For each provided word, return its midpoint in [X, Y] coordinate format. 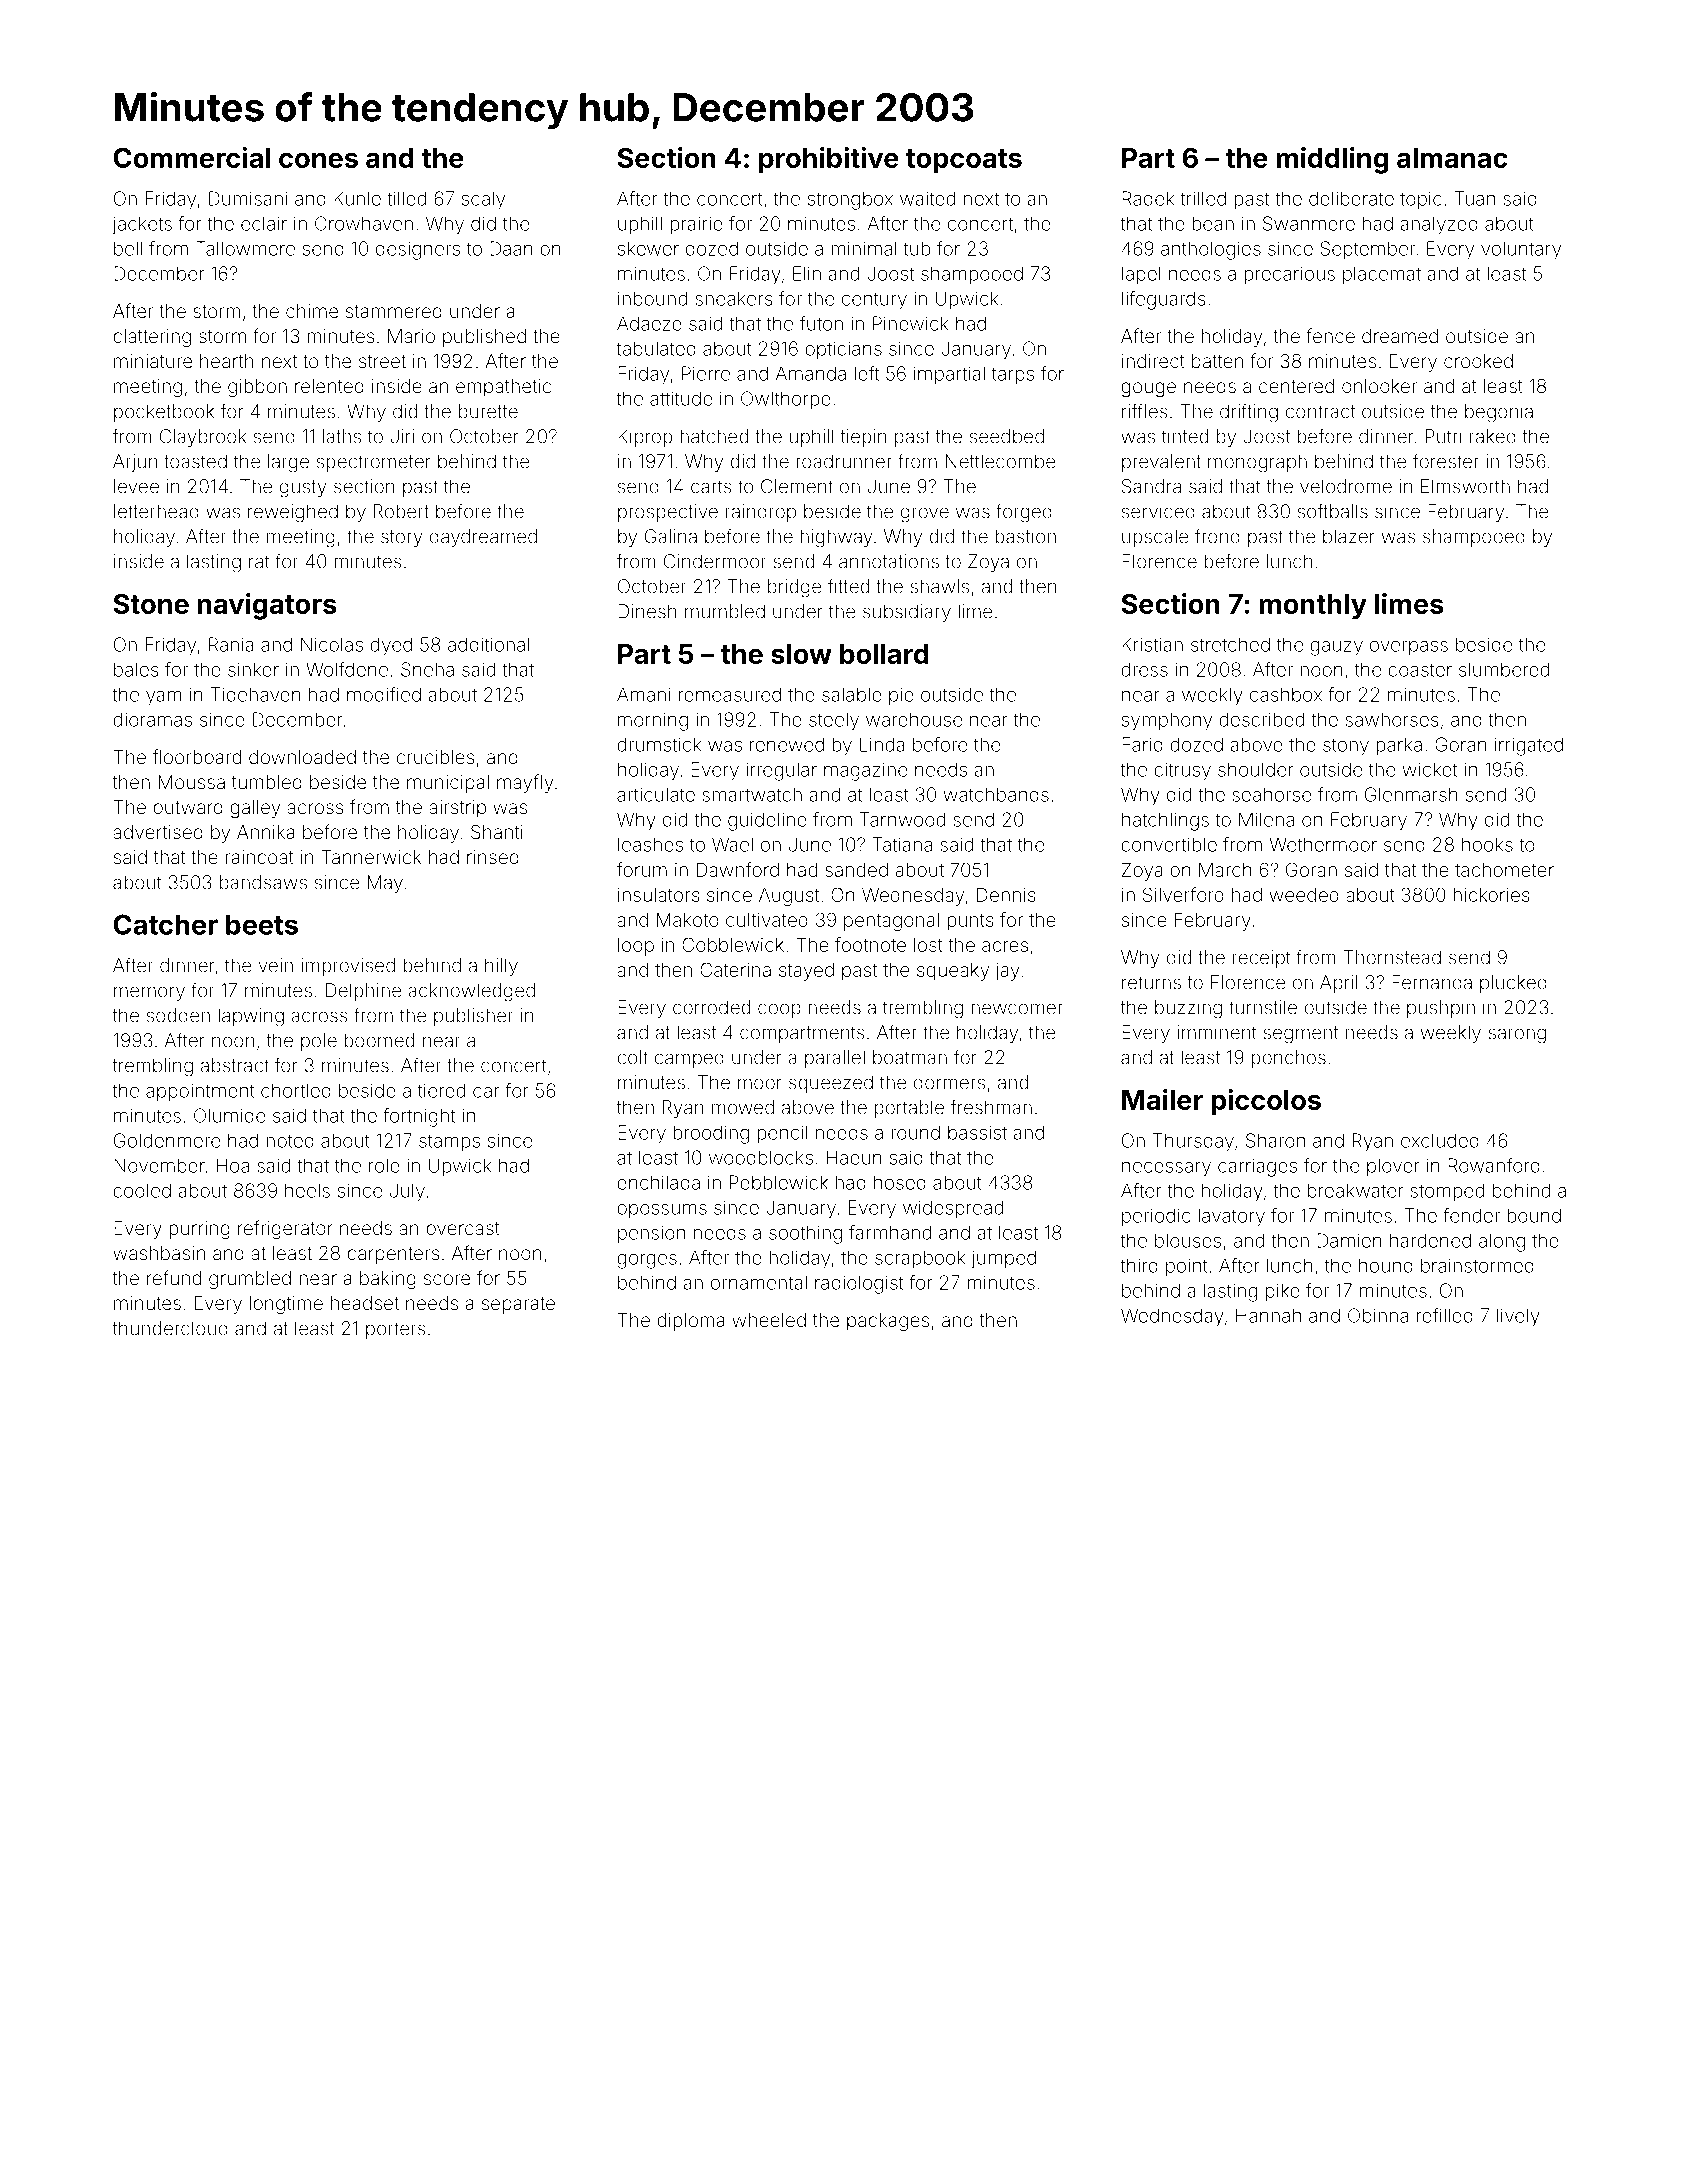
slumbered [1504, 669]
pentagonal [891, 922]
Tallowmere [245, 248]
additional [489, 644]
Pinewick [911, 323]
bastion [1025, 536]
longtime [286, 1305]
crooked [1478, 361]
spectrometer [374, 463]
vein [276, 965]
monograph [1257, 463]
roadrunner [844, 461]
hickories [1491, 895]
